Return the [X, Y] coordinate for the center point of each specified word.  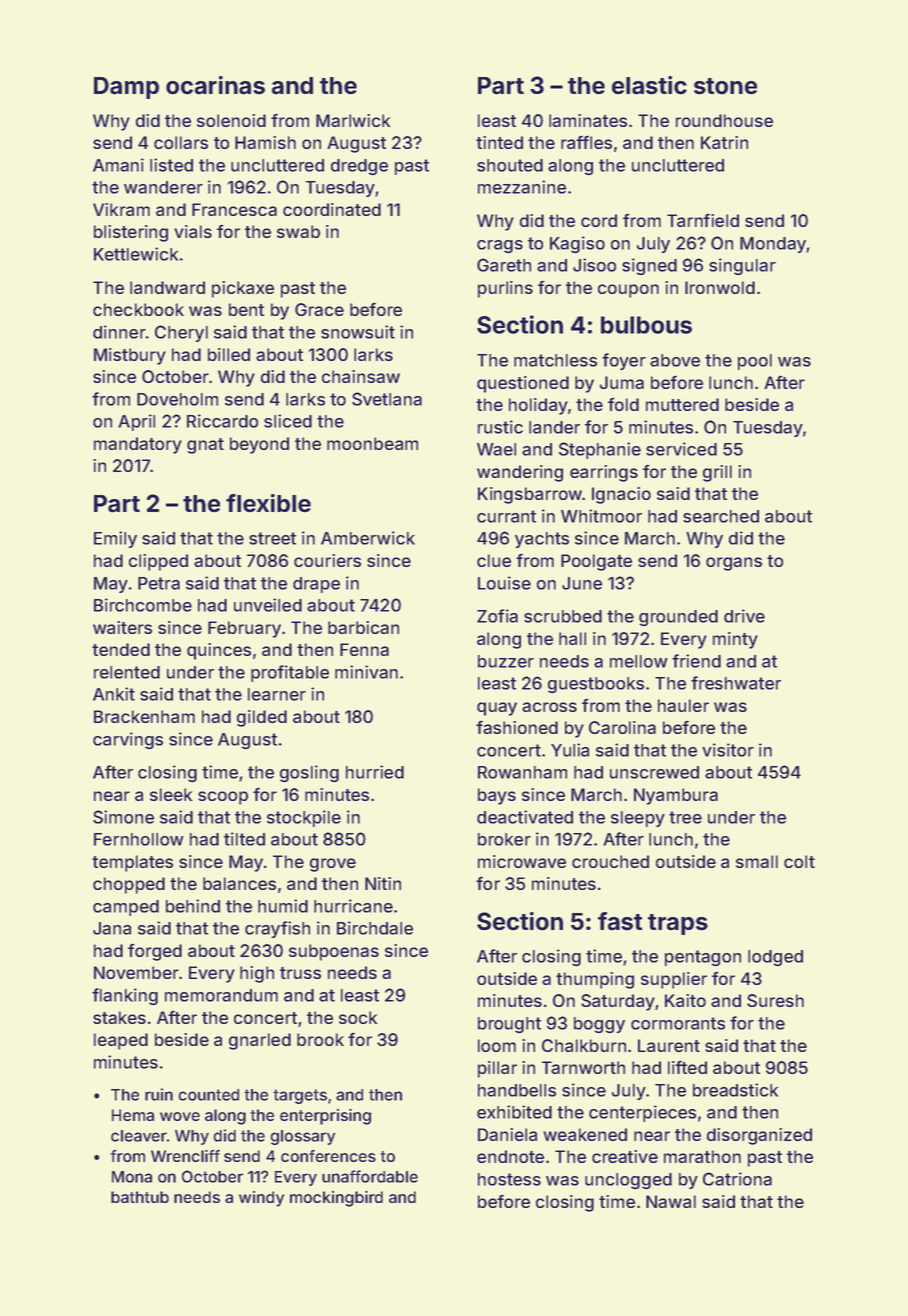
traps [678, 924]
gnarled [260, 1041]
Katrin [724, 142]
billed [229, 354]
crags [500, 246]
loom [497, 1045]
